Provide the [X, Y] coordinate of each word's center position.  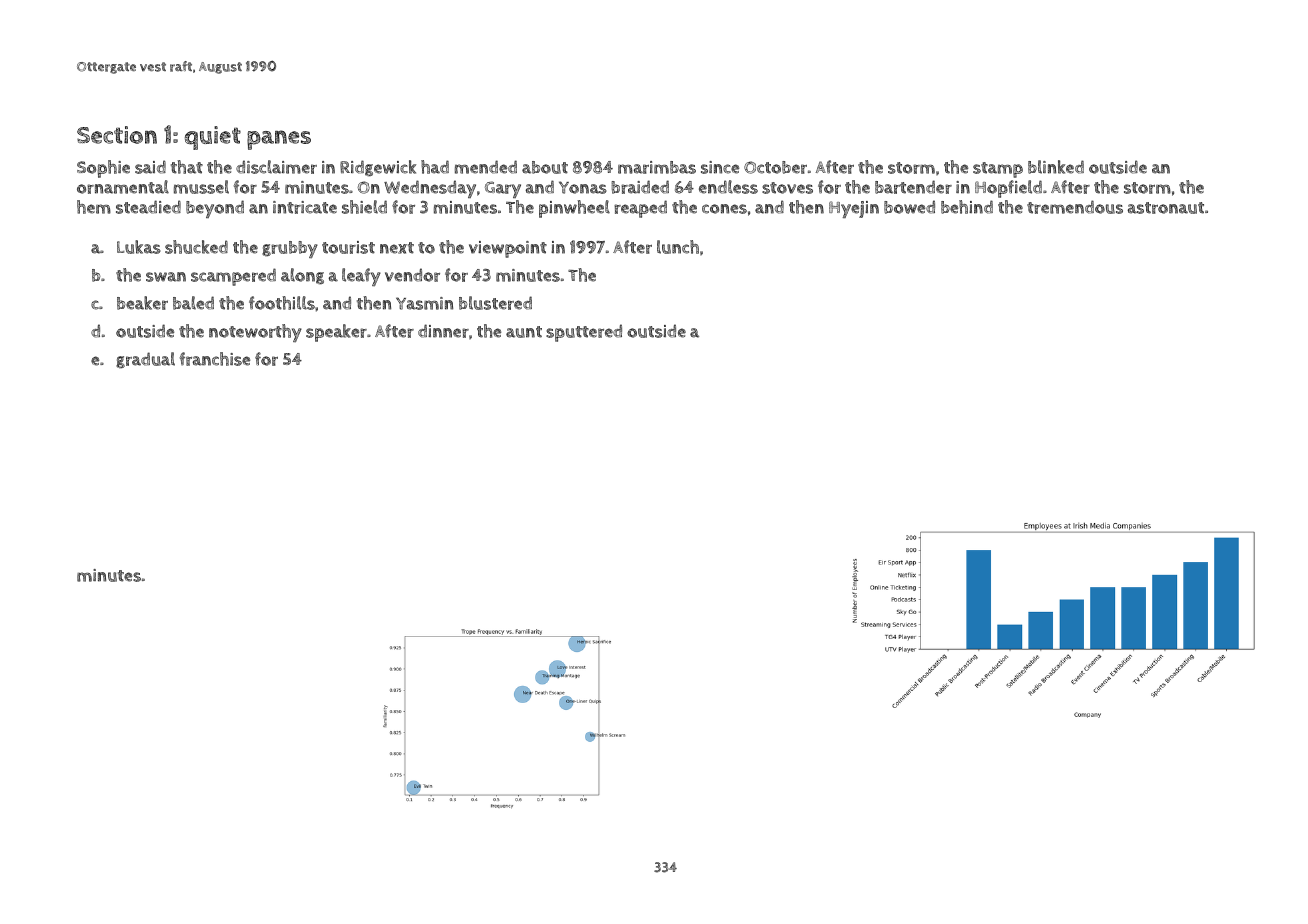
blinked [1056, 167]
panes [279, 140]
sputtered [584, 333]
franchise [215, 359]
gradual [145, 360]
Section [117, 135]
